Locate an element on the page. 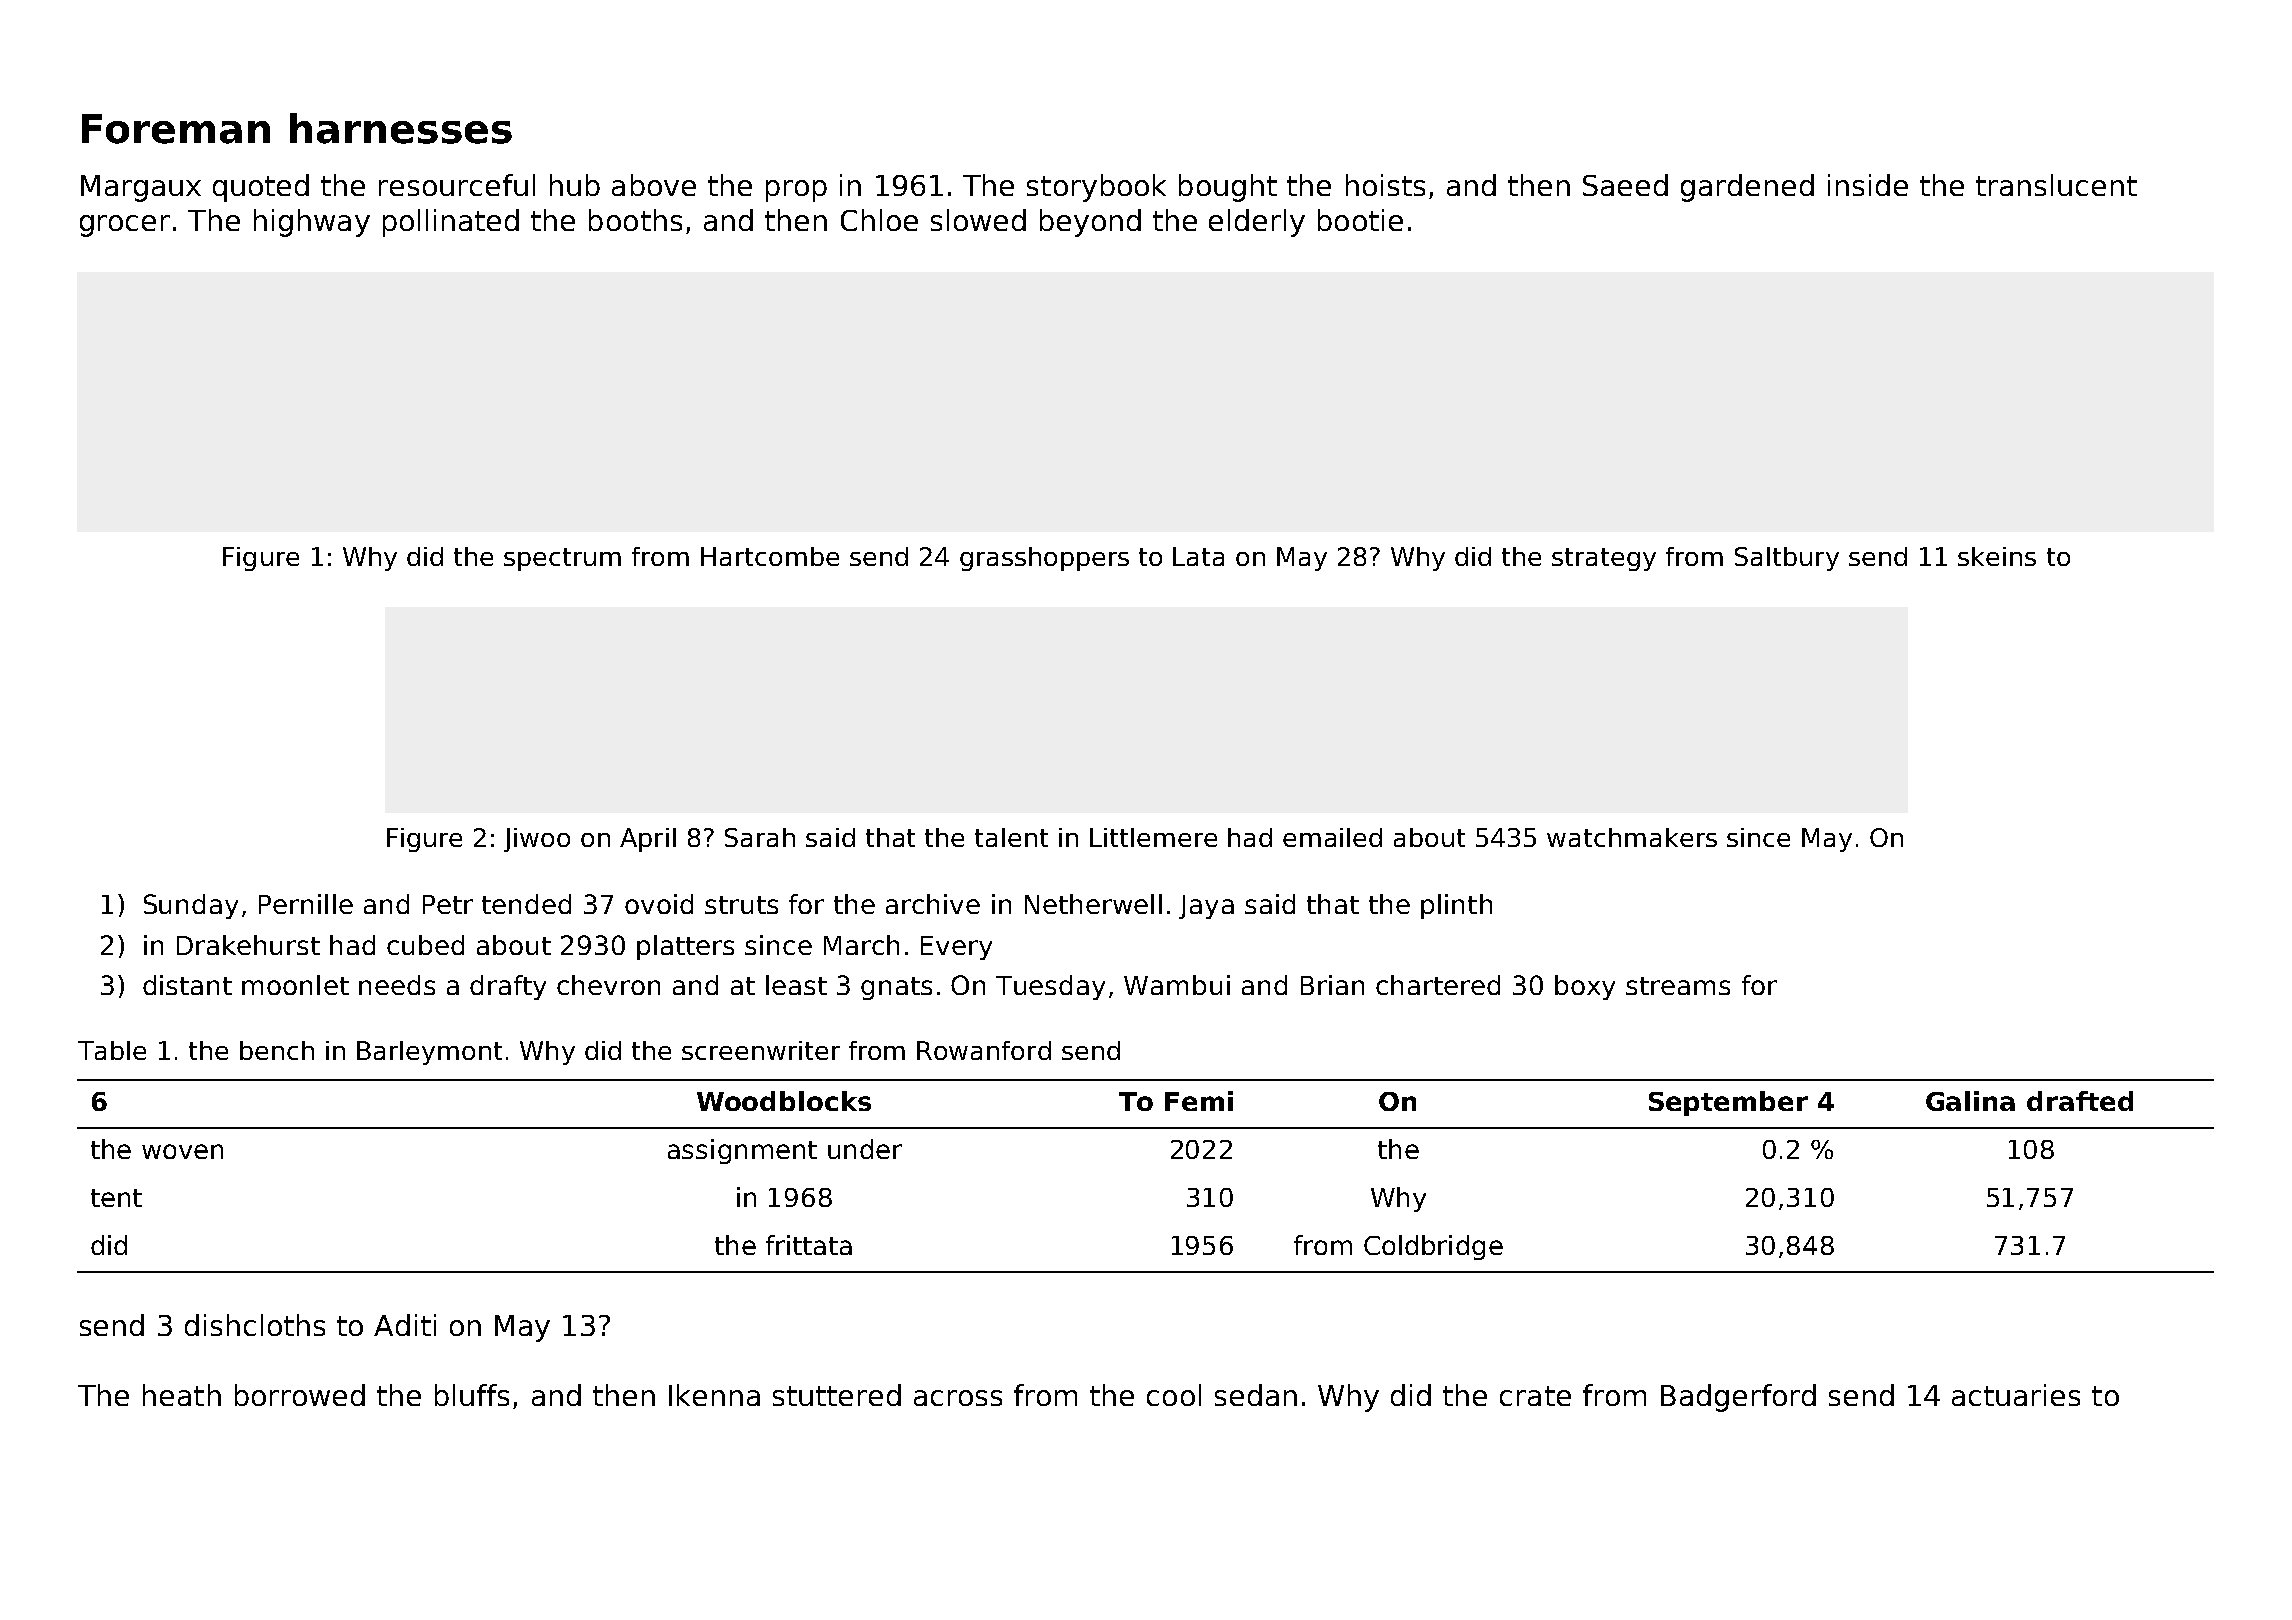  Lata is located at coordinates (1198, 556).
